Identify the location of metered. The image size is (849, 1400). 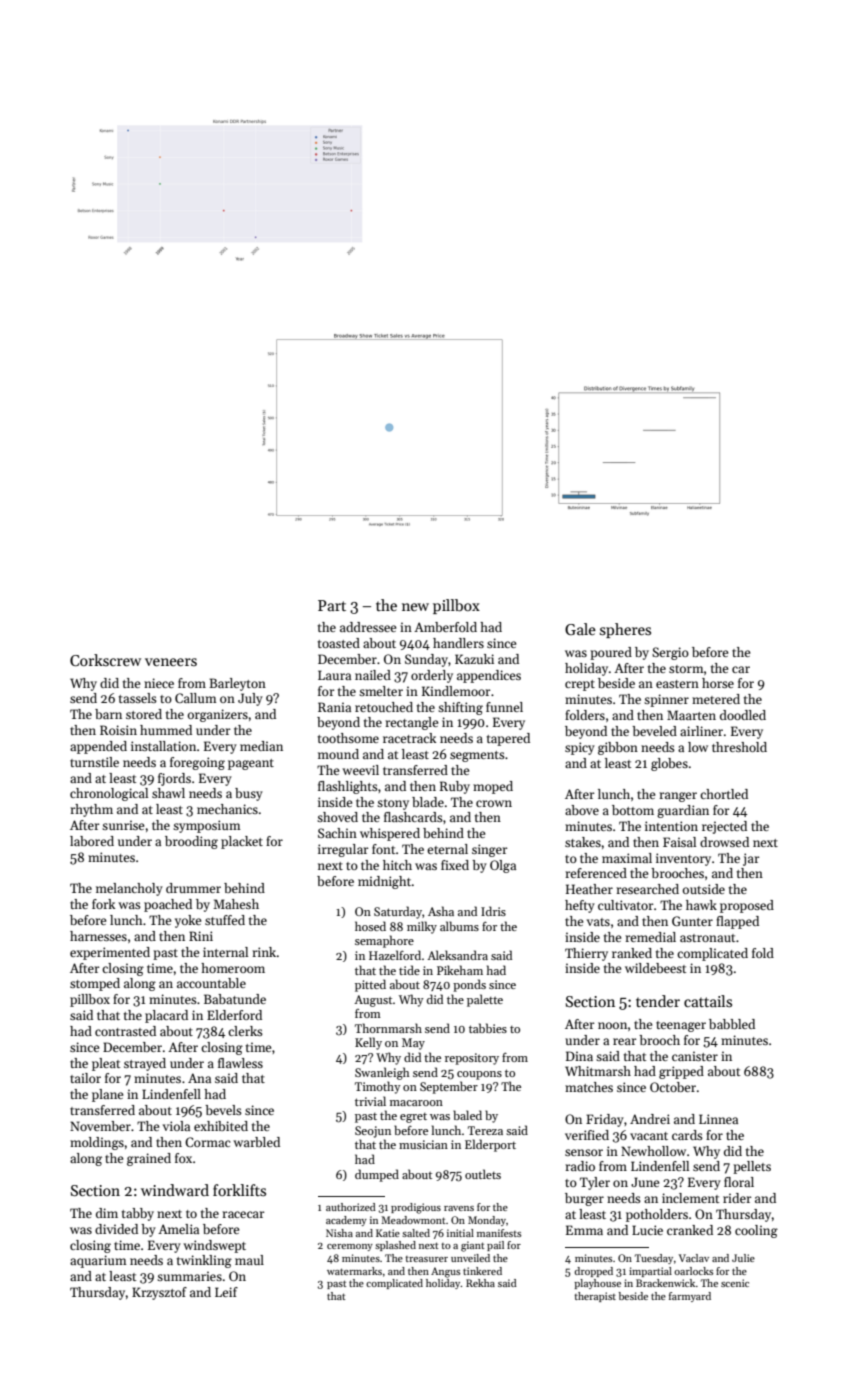
(716, 699).
